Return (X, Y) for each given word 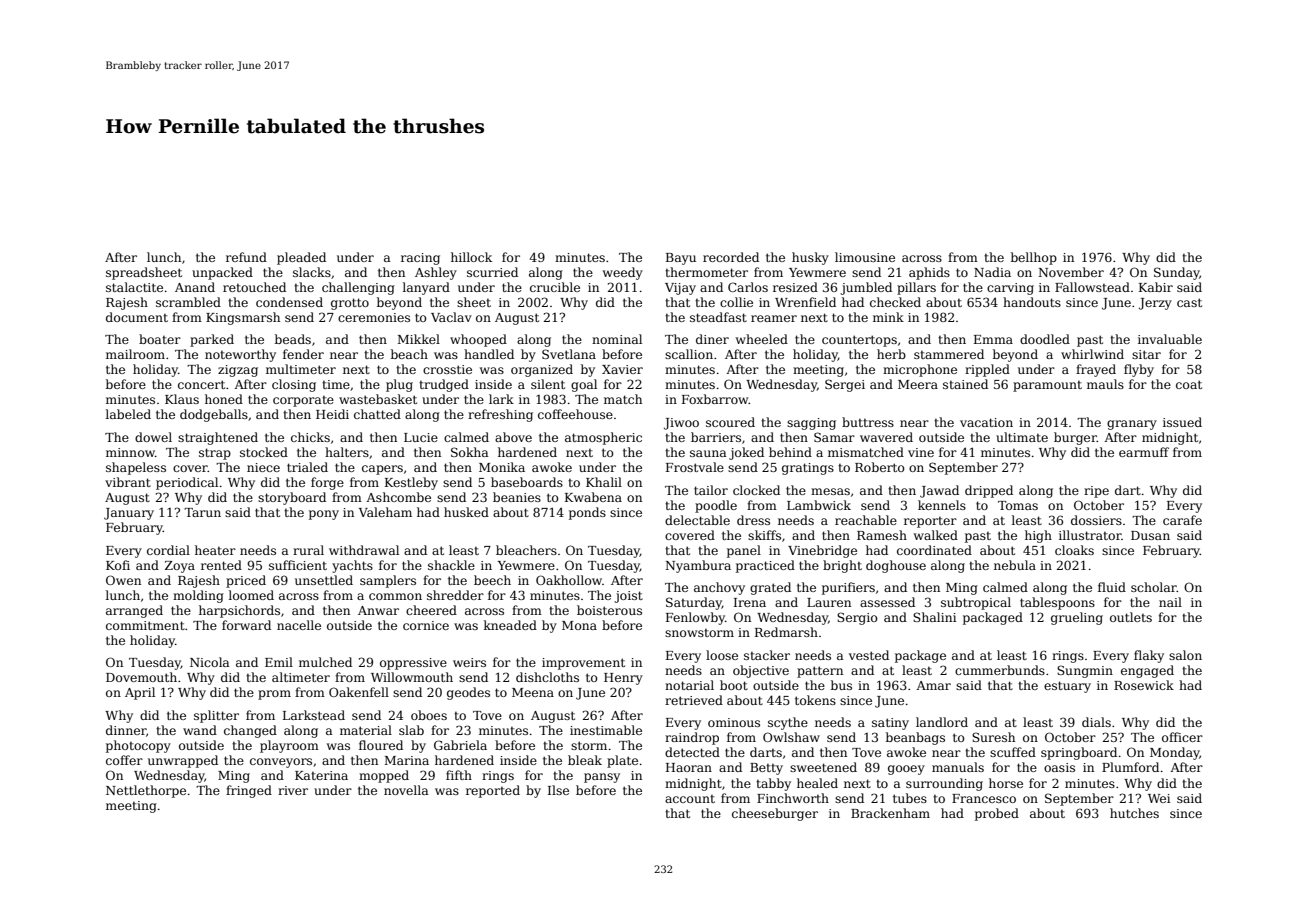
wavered (886, 437)
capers (382, 470)
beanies (517, 497)
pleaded (301, 258)
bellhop (1034, 258)
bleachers (526, 550)
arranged (134, 611)
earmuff (1144, 452)
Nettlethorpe (146, 791)
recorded (731, 257)
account (690, 799)
